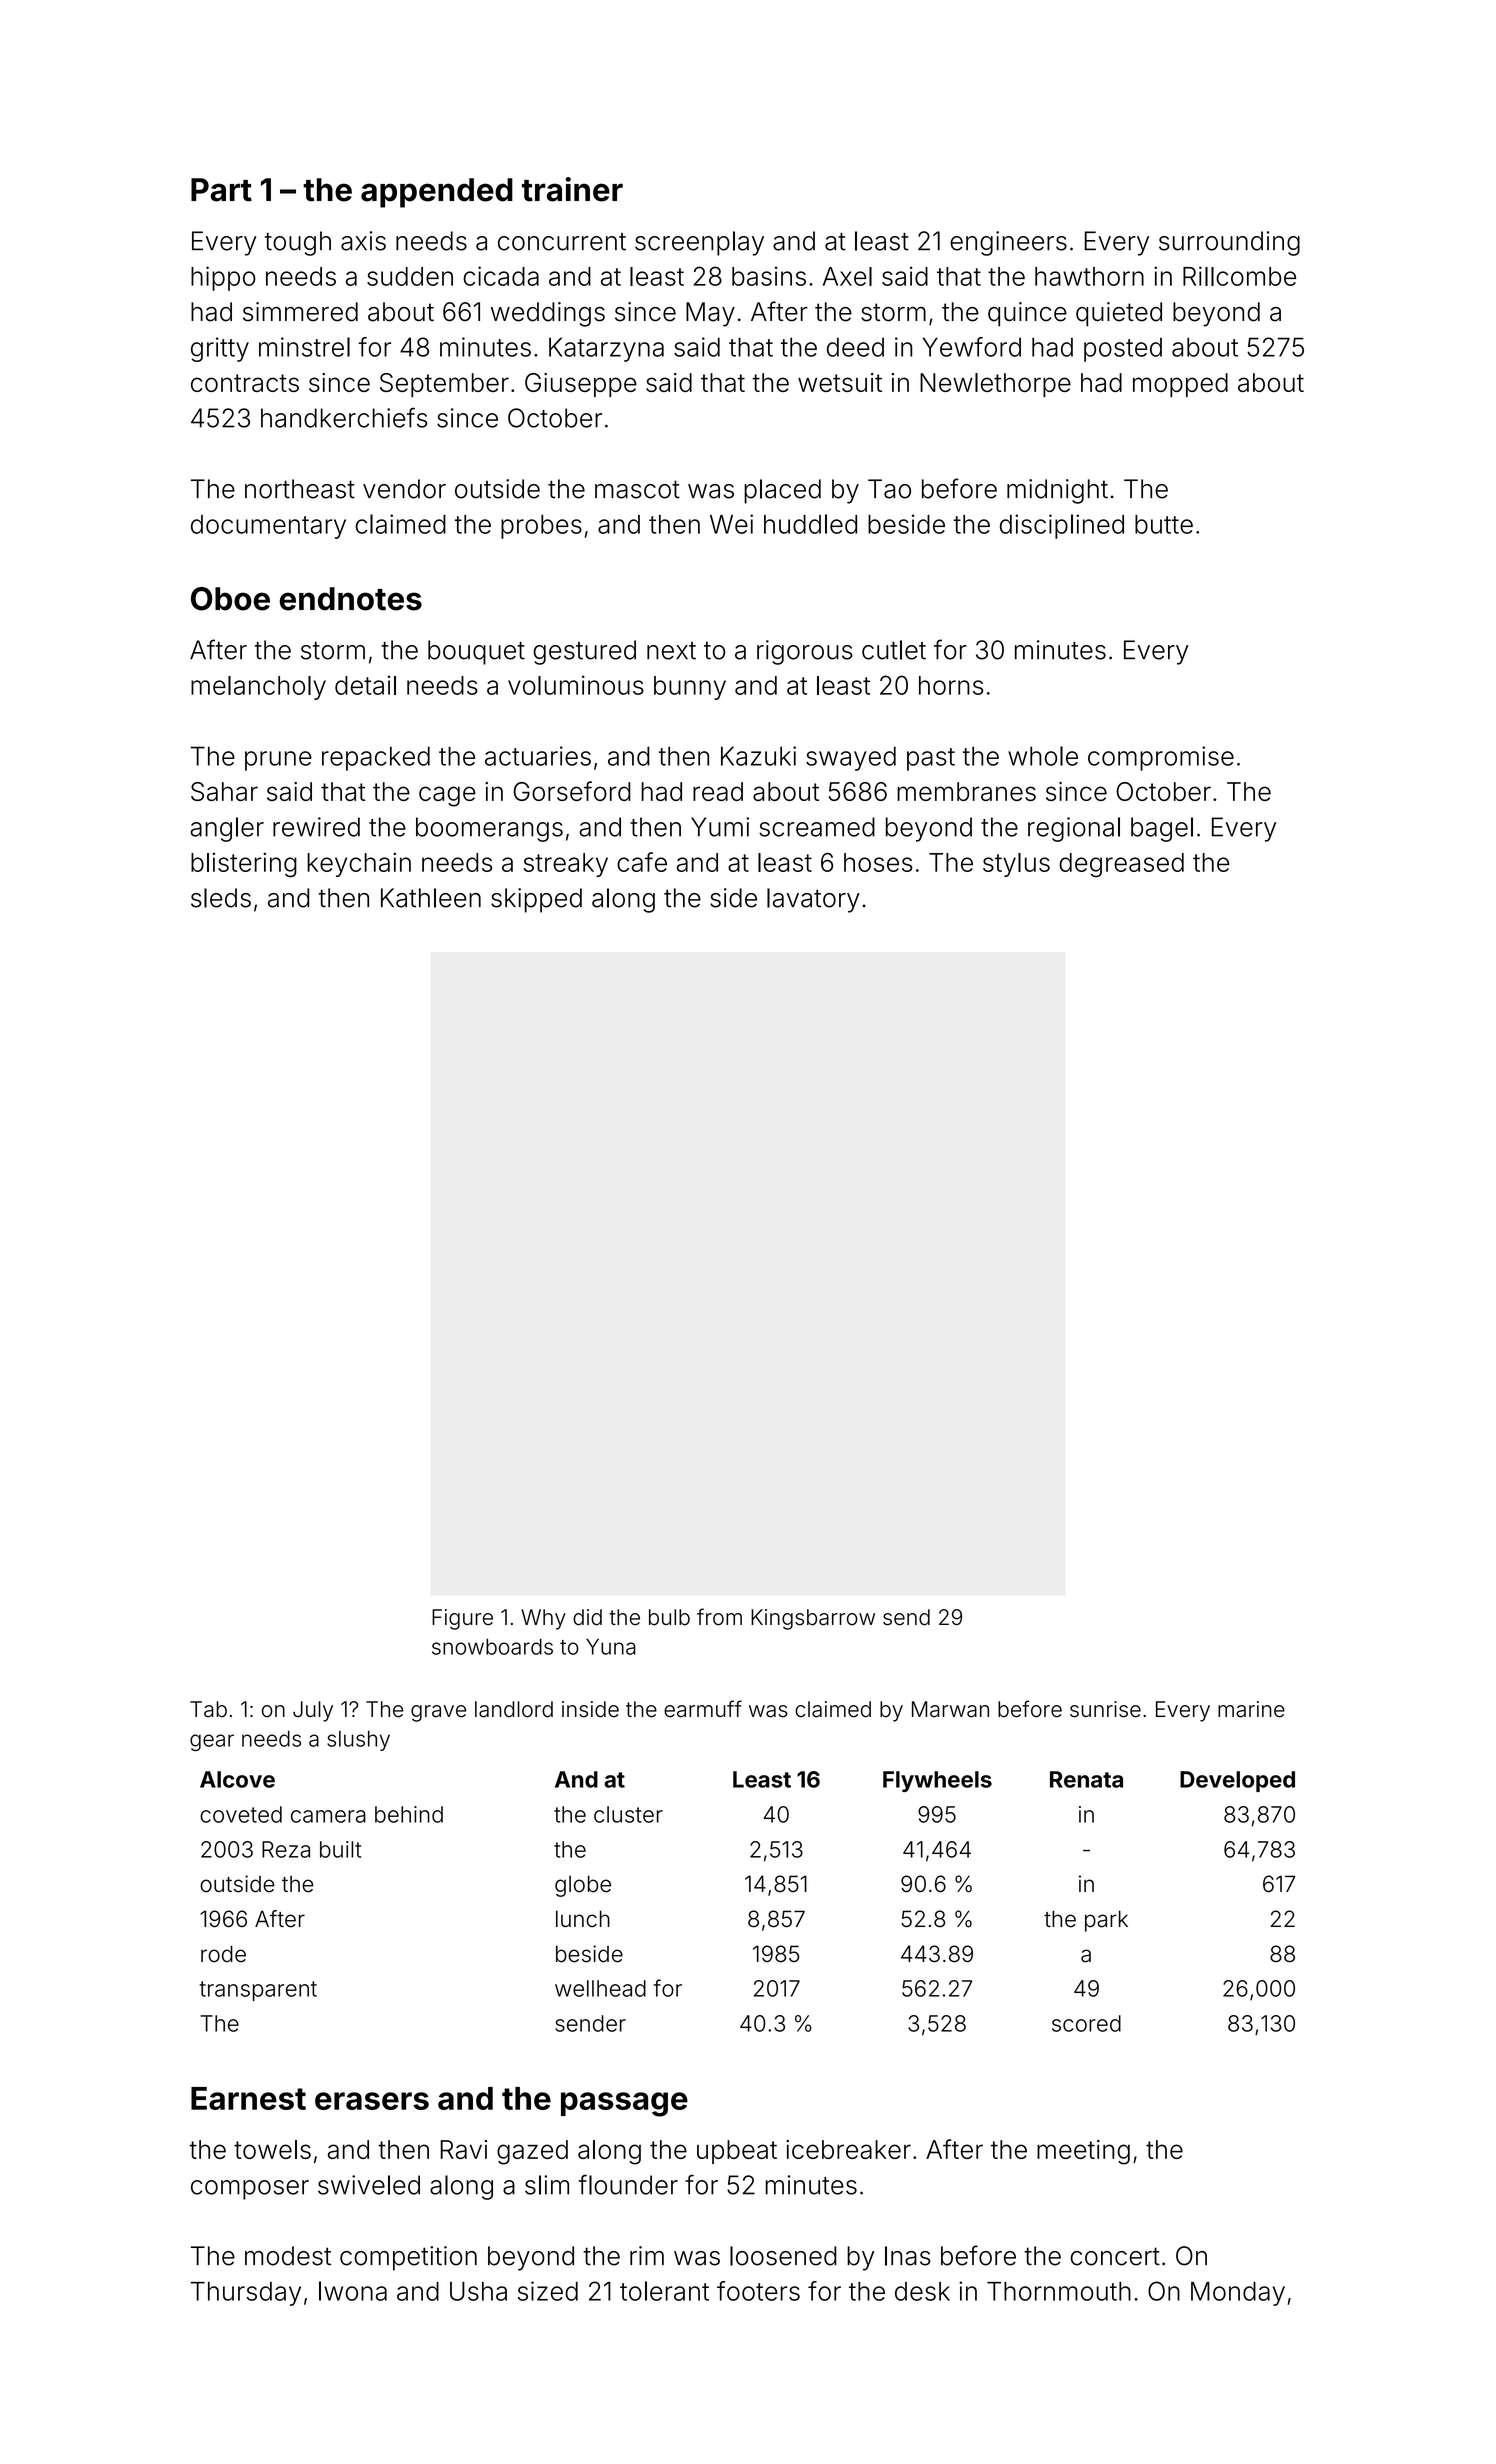 Image resolution: width=1496 pixels, height=2464 pixels. Describe the element at coordinates (1251, 1709) in the screenshot. I see `marine` at that location.
